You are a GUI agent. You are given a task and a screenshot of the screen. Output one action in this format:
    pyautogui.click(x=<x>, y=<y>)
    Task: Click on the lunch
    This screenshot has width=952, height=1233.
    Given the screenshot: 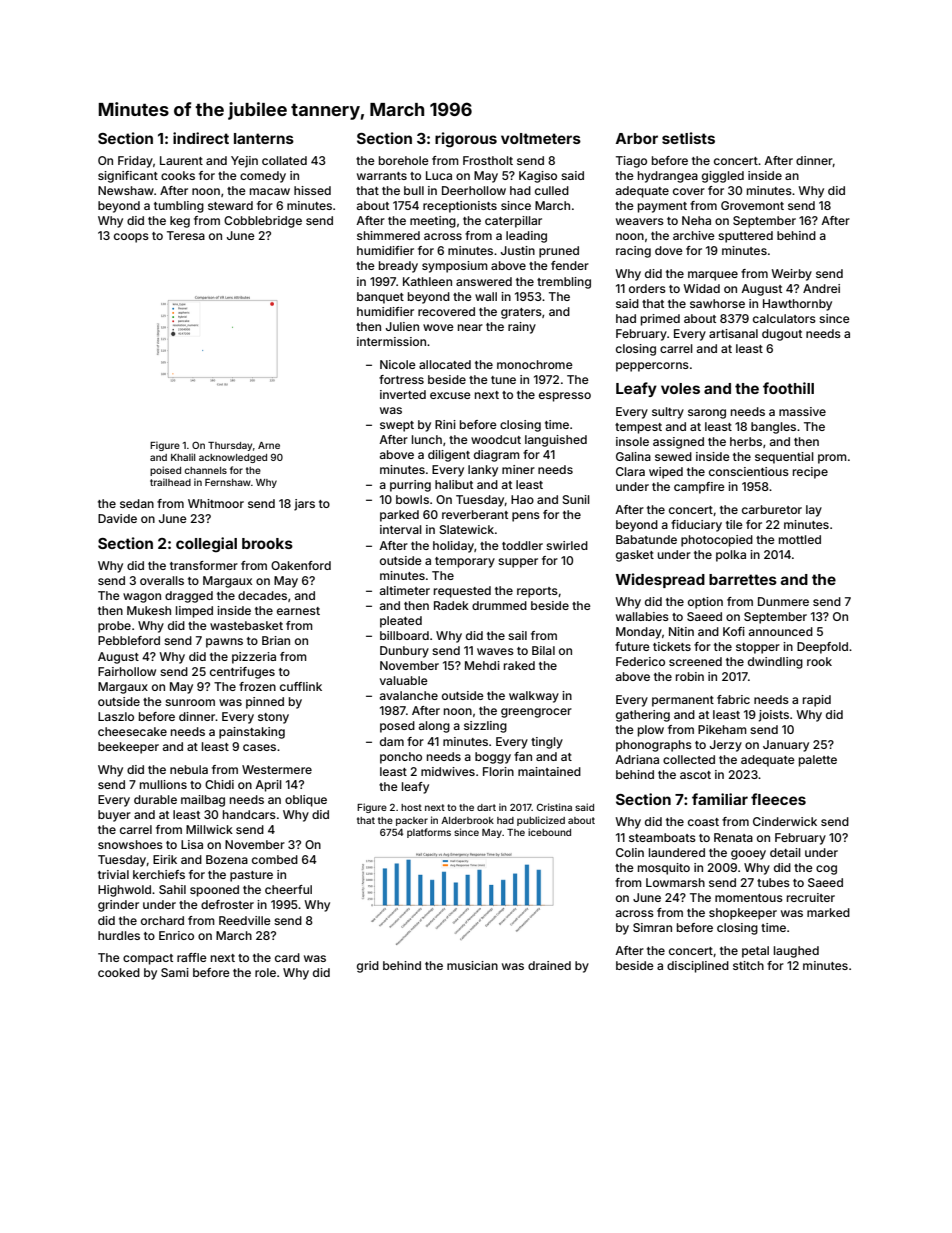 What is the action you would take?
    pyautogui.click(x=427, y=439)
